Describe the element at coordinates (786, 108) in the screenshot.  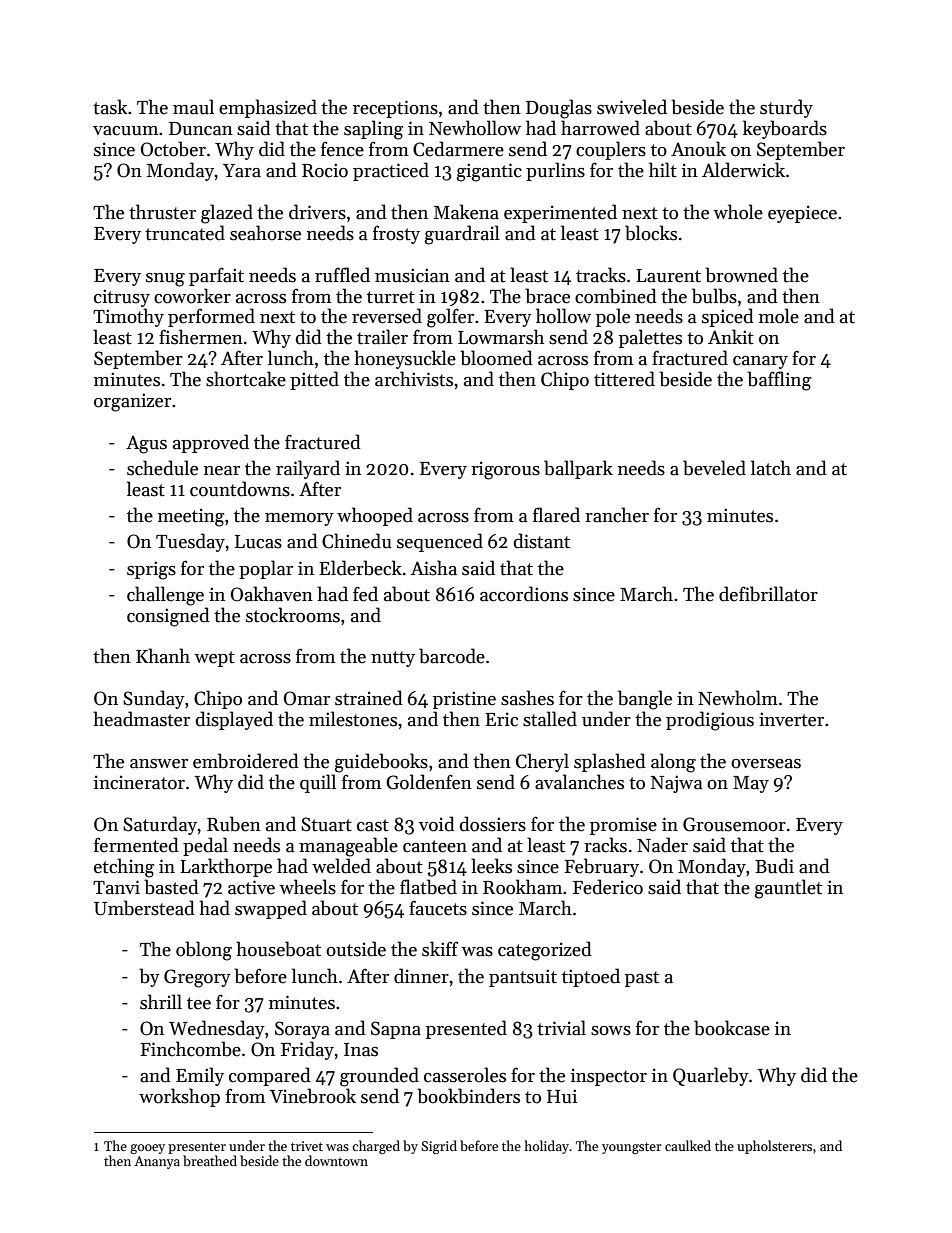
I see `sturdy` at that location.
